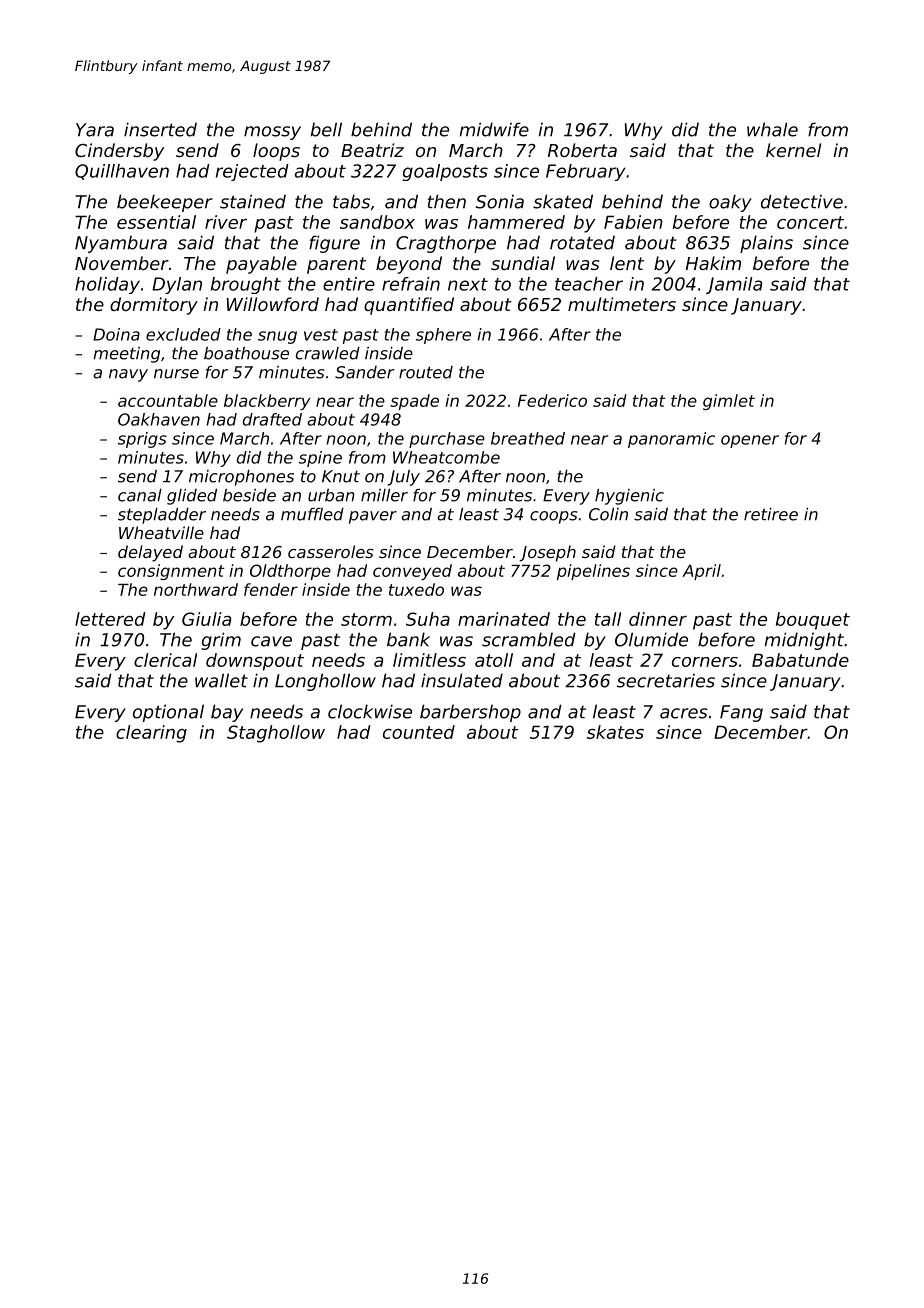 This document has width=924, height=1308. What do you see at coordinates (445, 172) in the document?
I see `goalposts` at bounding box center [445, 172].
